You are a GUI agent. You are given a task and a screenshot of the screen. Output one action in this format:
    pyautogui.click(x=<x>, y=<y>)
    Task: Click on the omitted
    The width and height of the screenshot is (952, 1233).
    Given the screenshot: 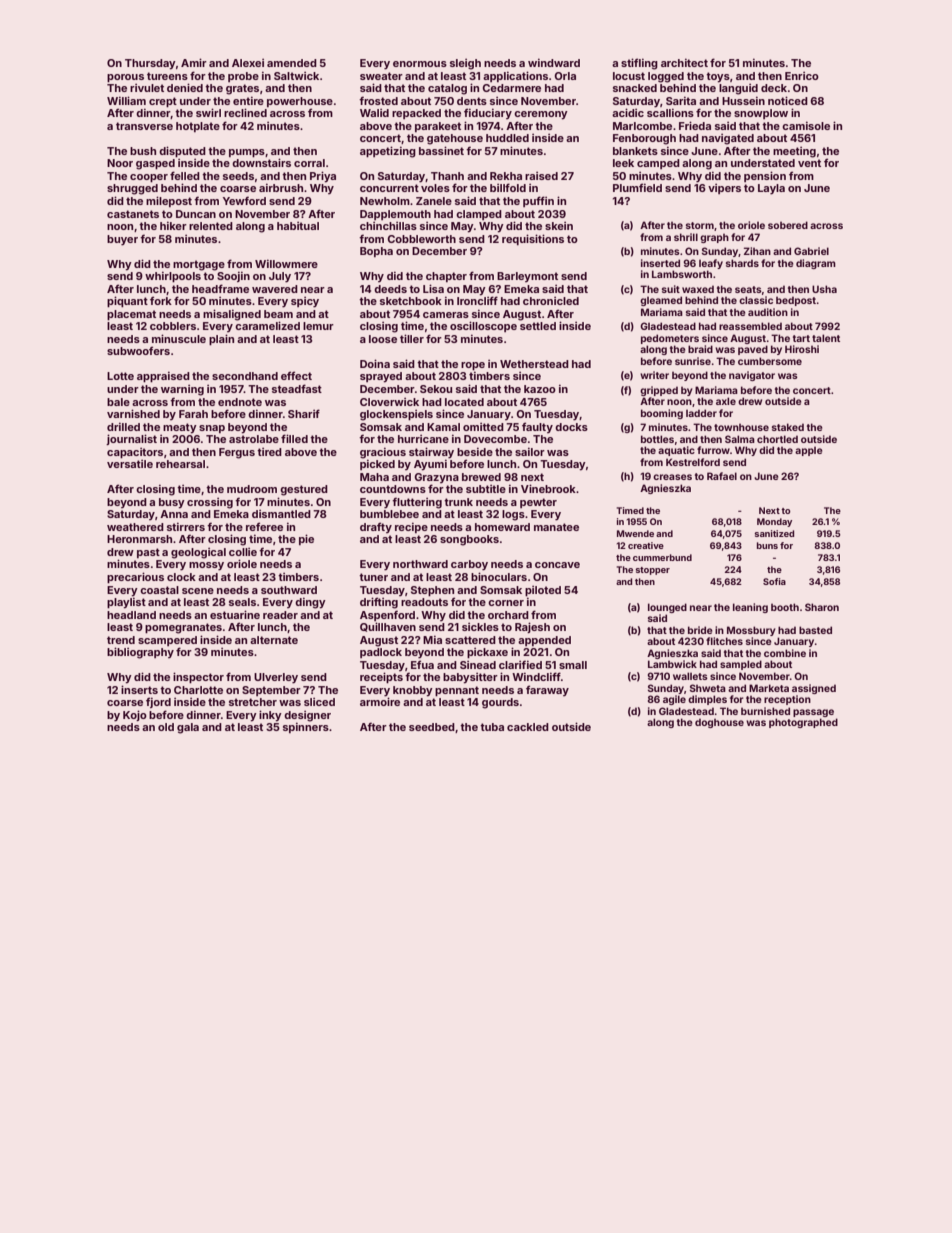 What is the action you would take?
    pyautogui.click(x=483, y=427)
